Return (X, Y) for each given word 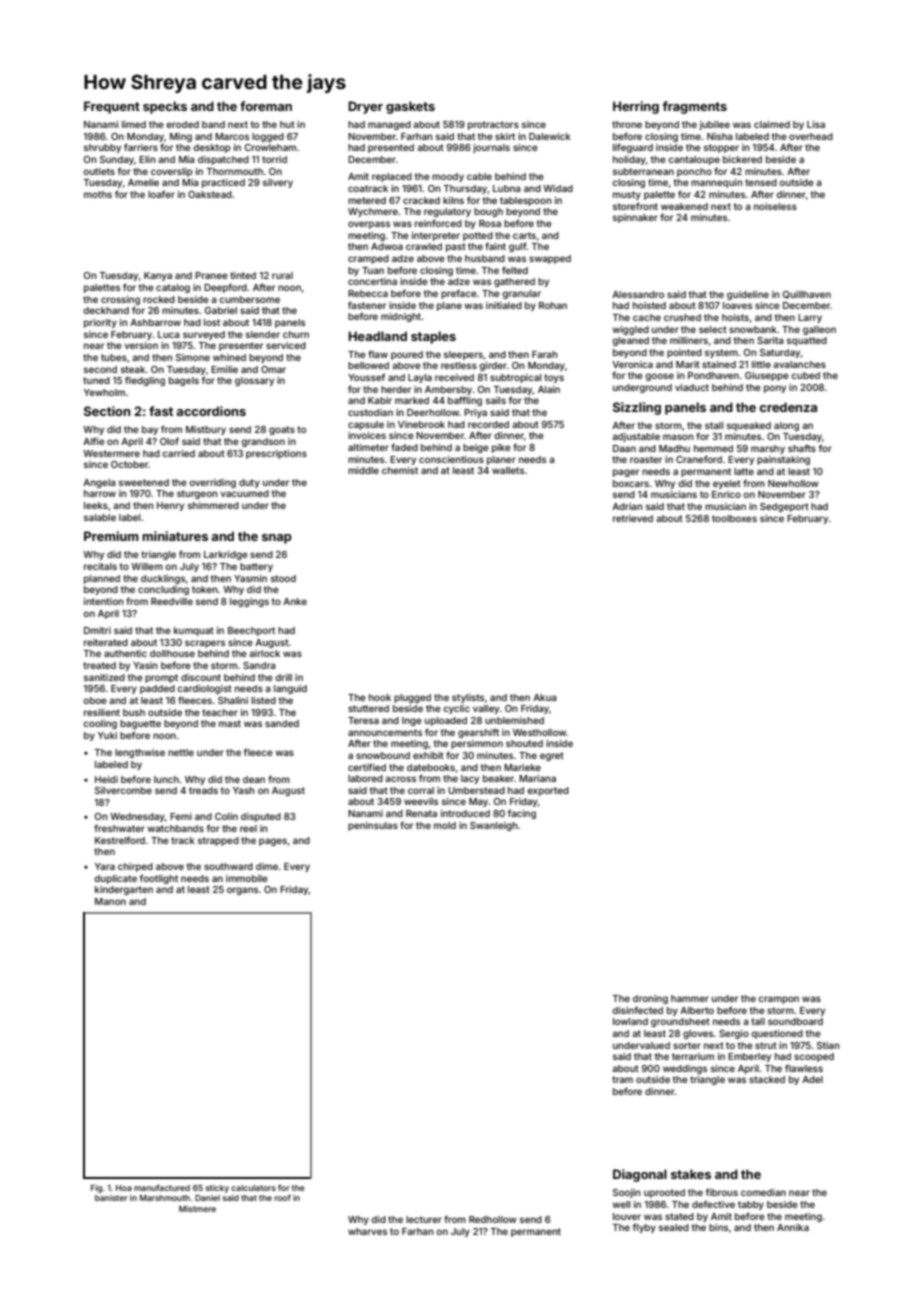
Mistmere (197, 1209)
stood (283, 578)
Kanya (158, 276)
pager (626, 473)
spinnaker (635, 218)
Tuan (373, 270)
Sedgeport (784, 507)
